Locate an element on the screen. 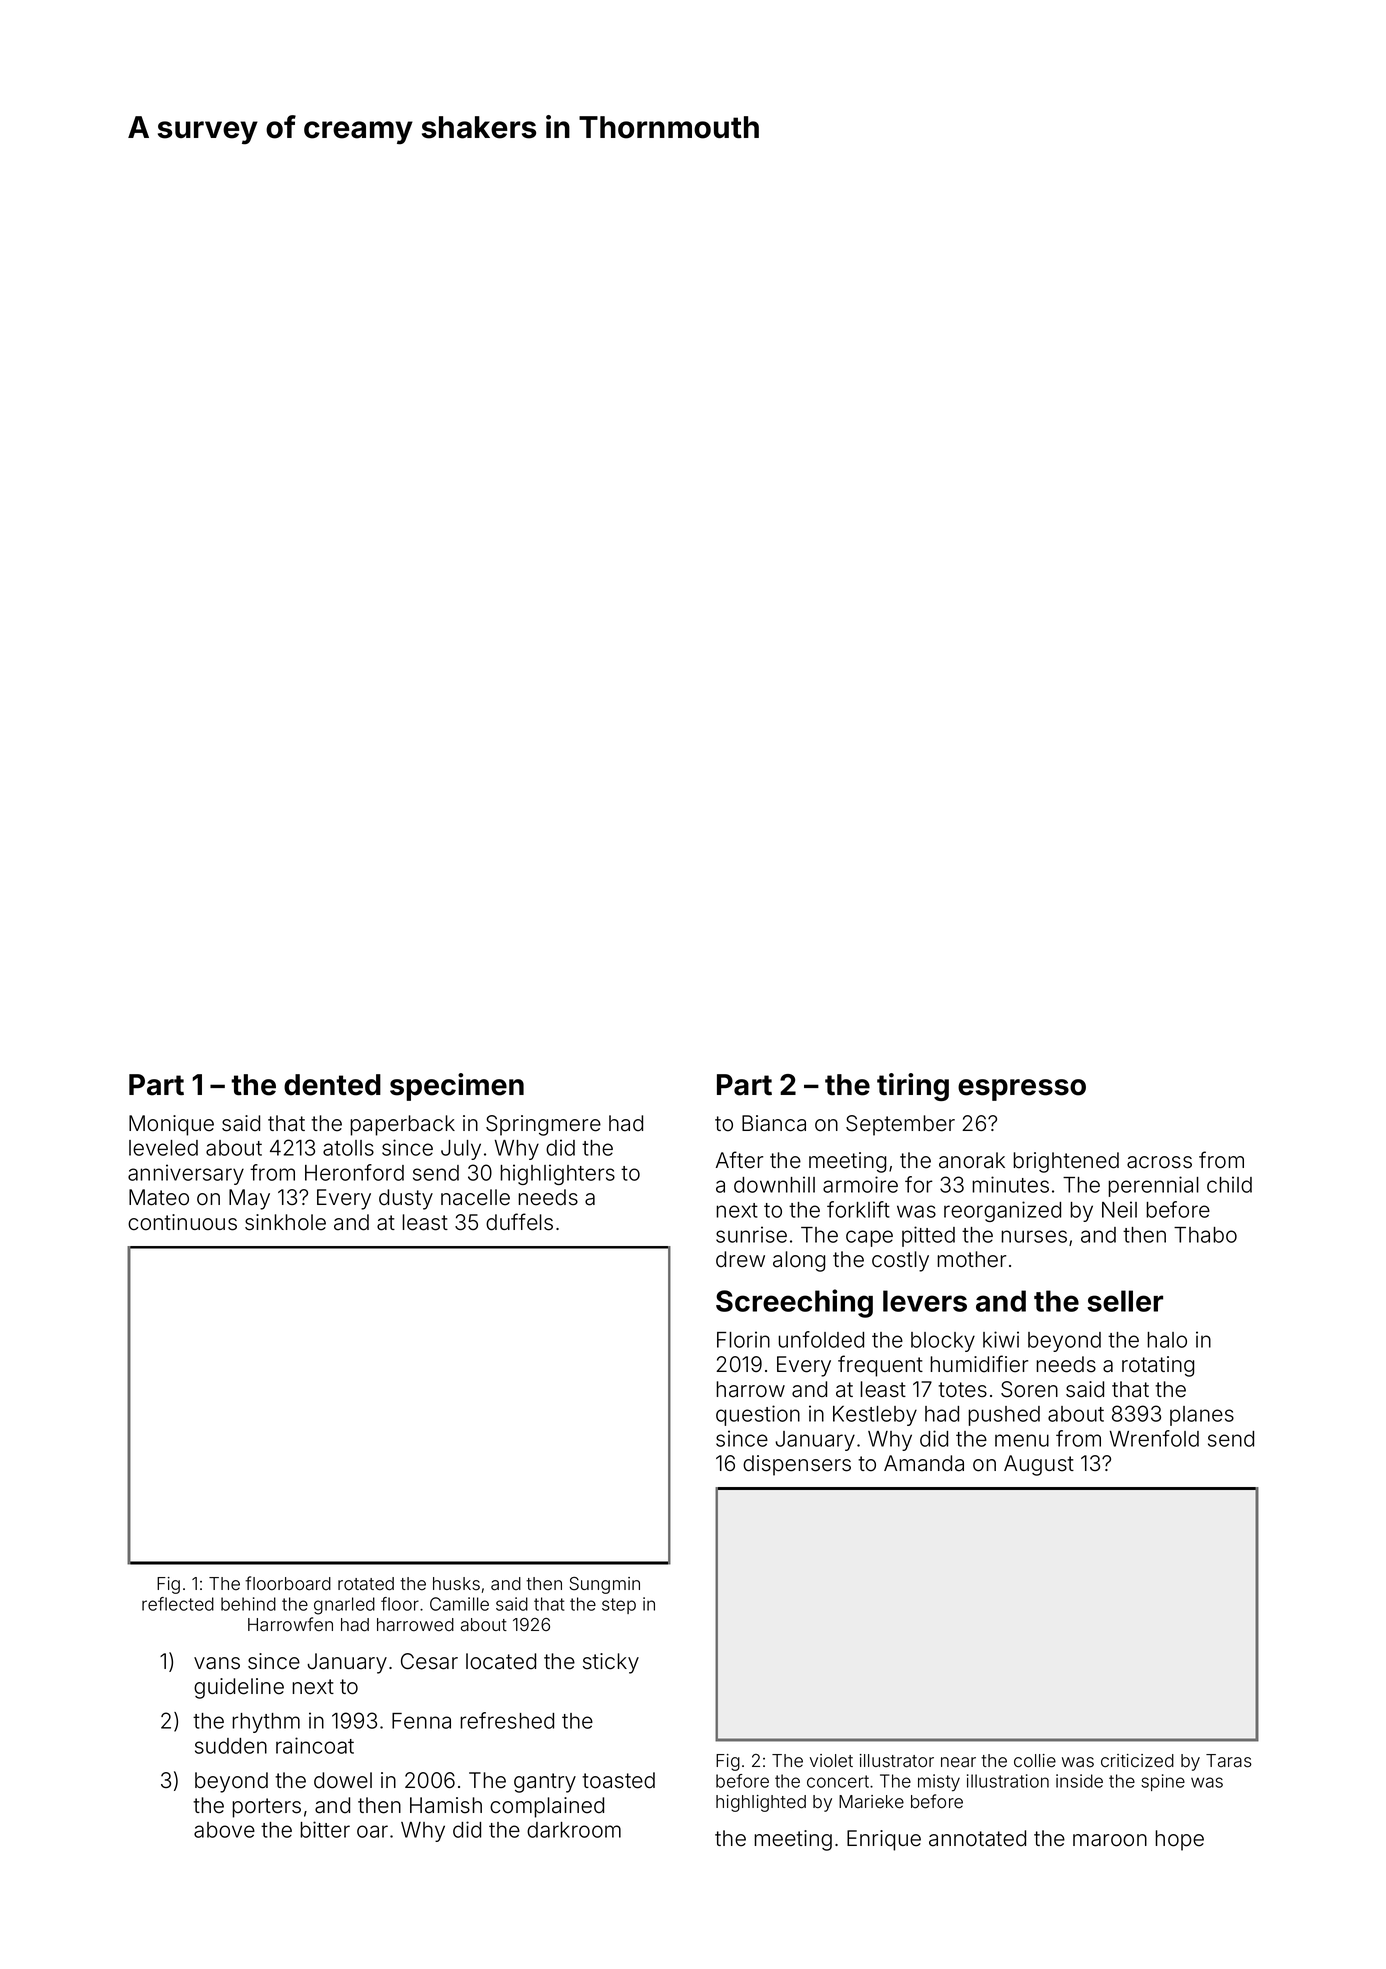 This screenshot has width=1386, height=1969. Monique is located at coordinates (171, 1125).
